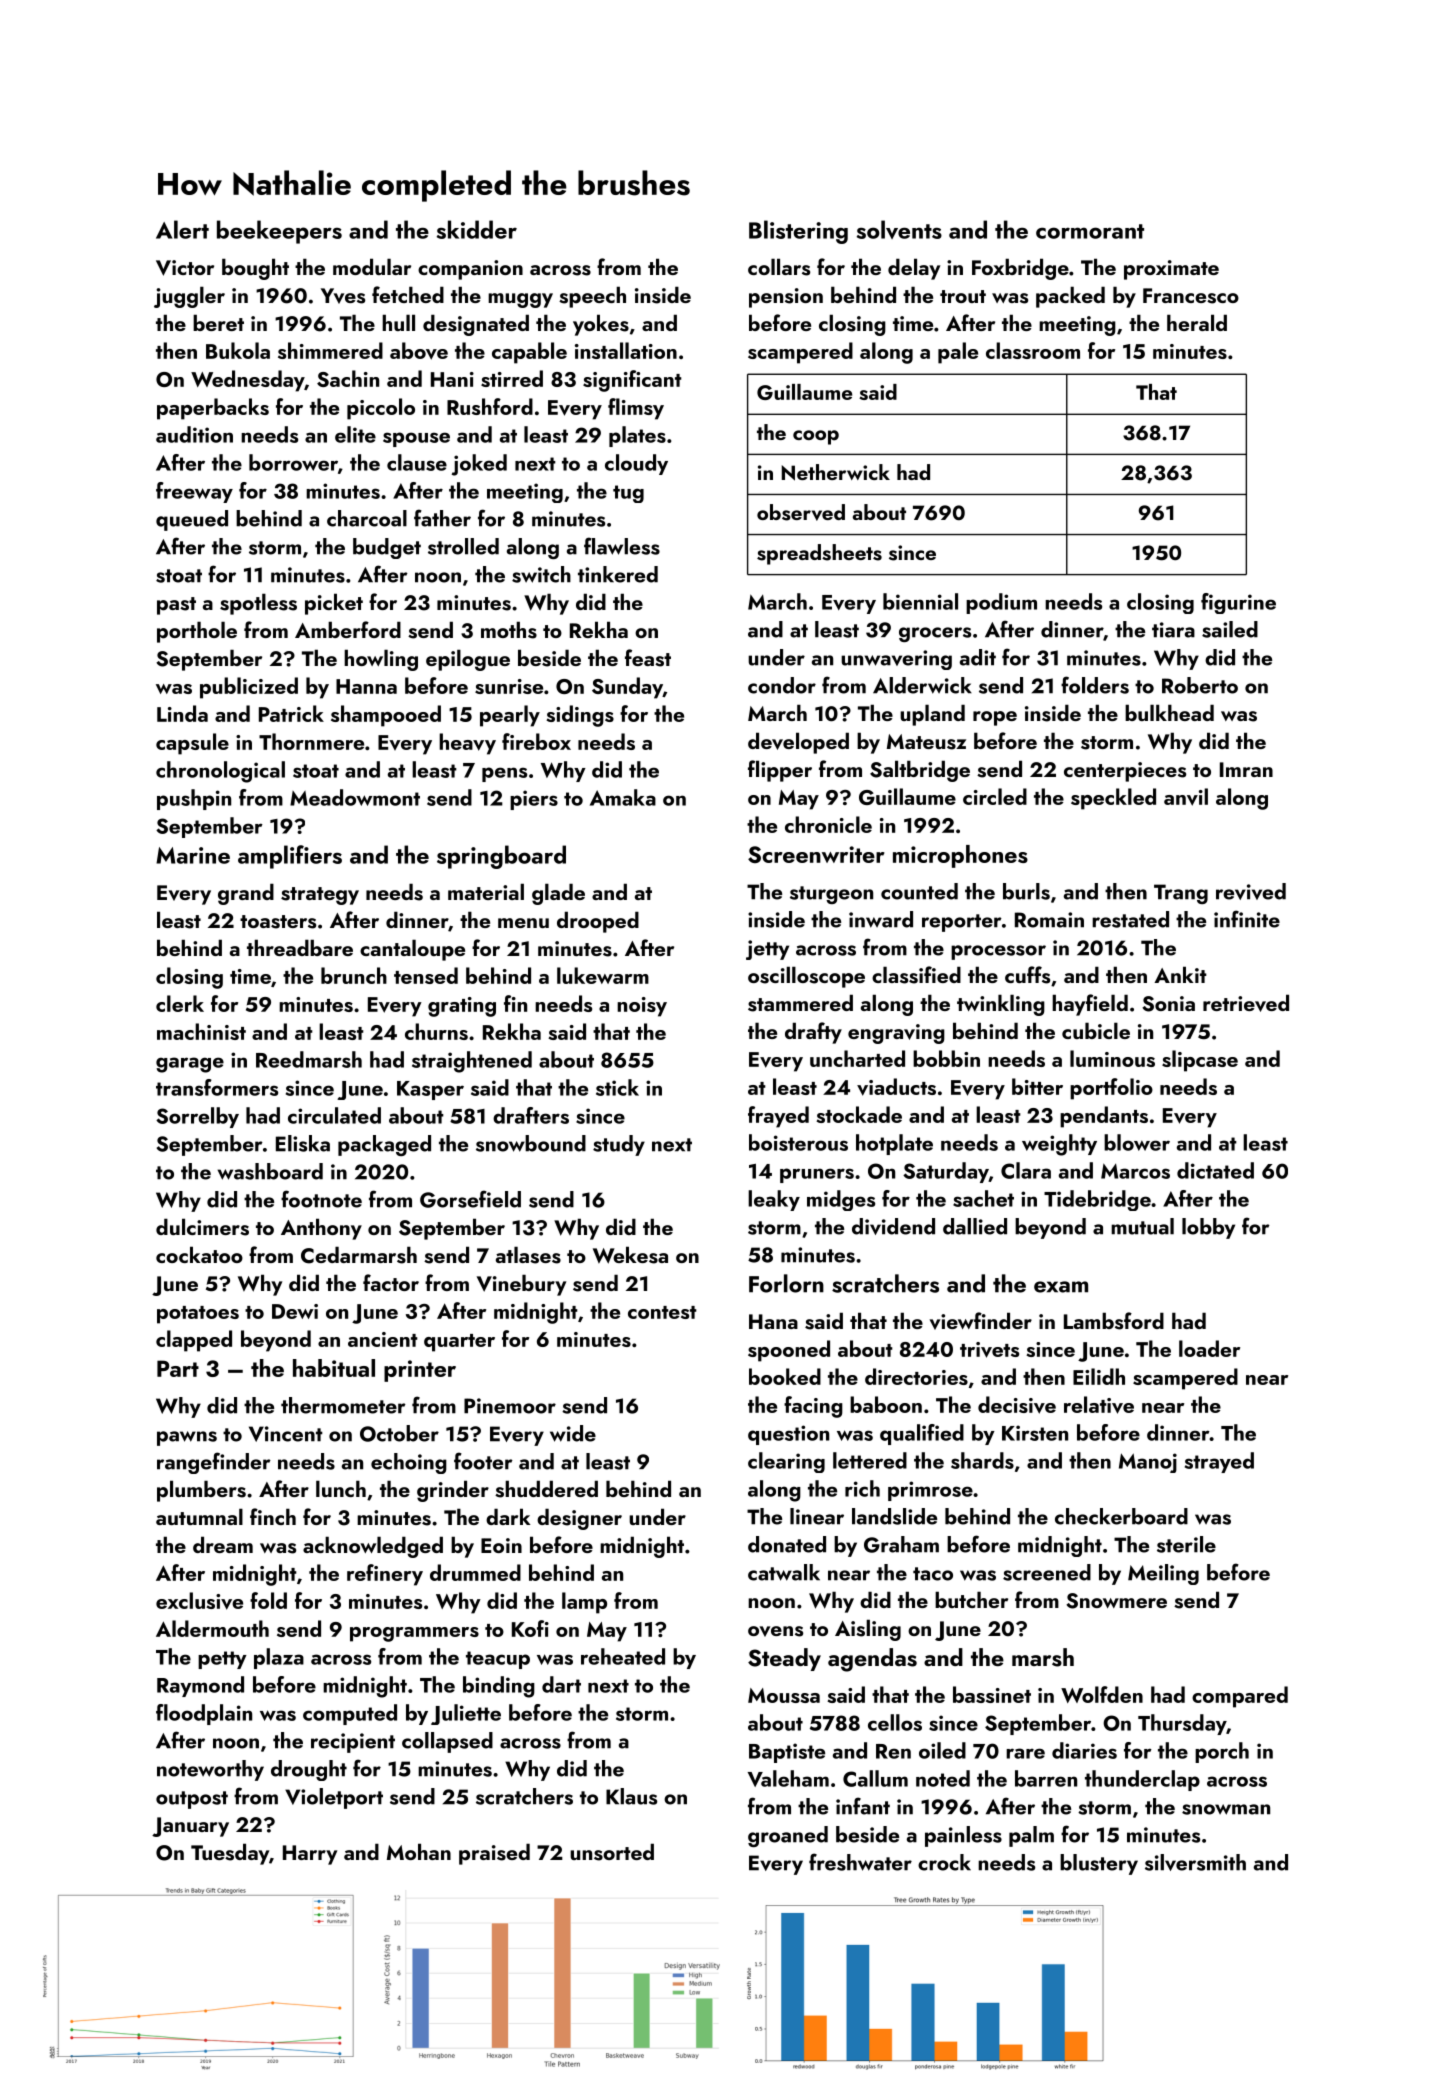 This page has width=1450, height=2100. I want to click on freshwater, so click(860, 1862).
